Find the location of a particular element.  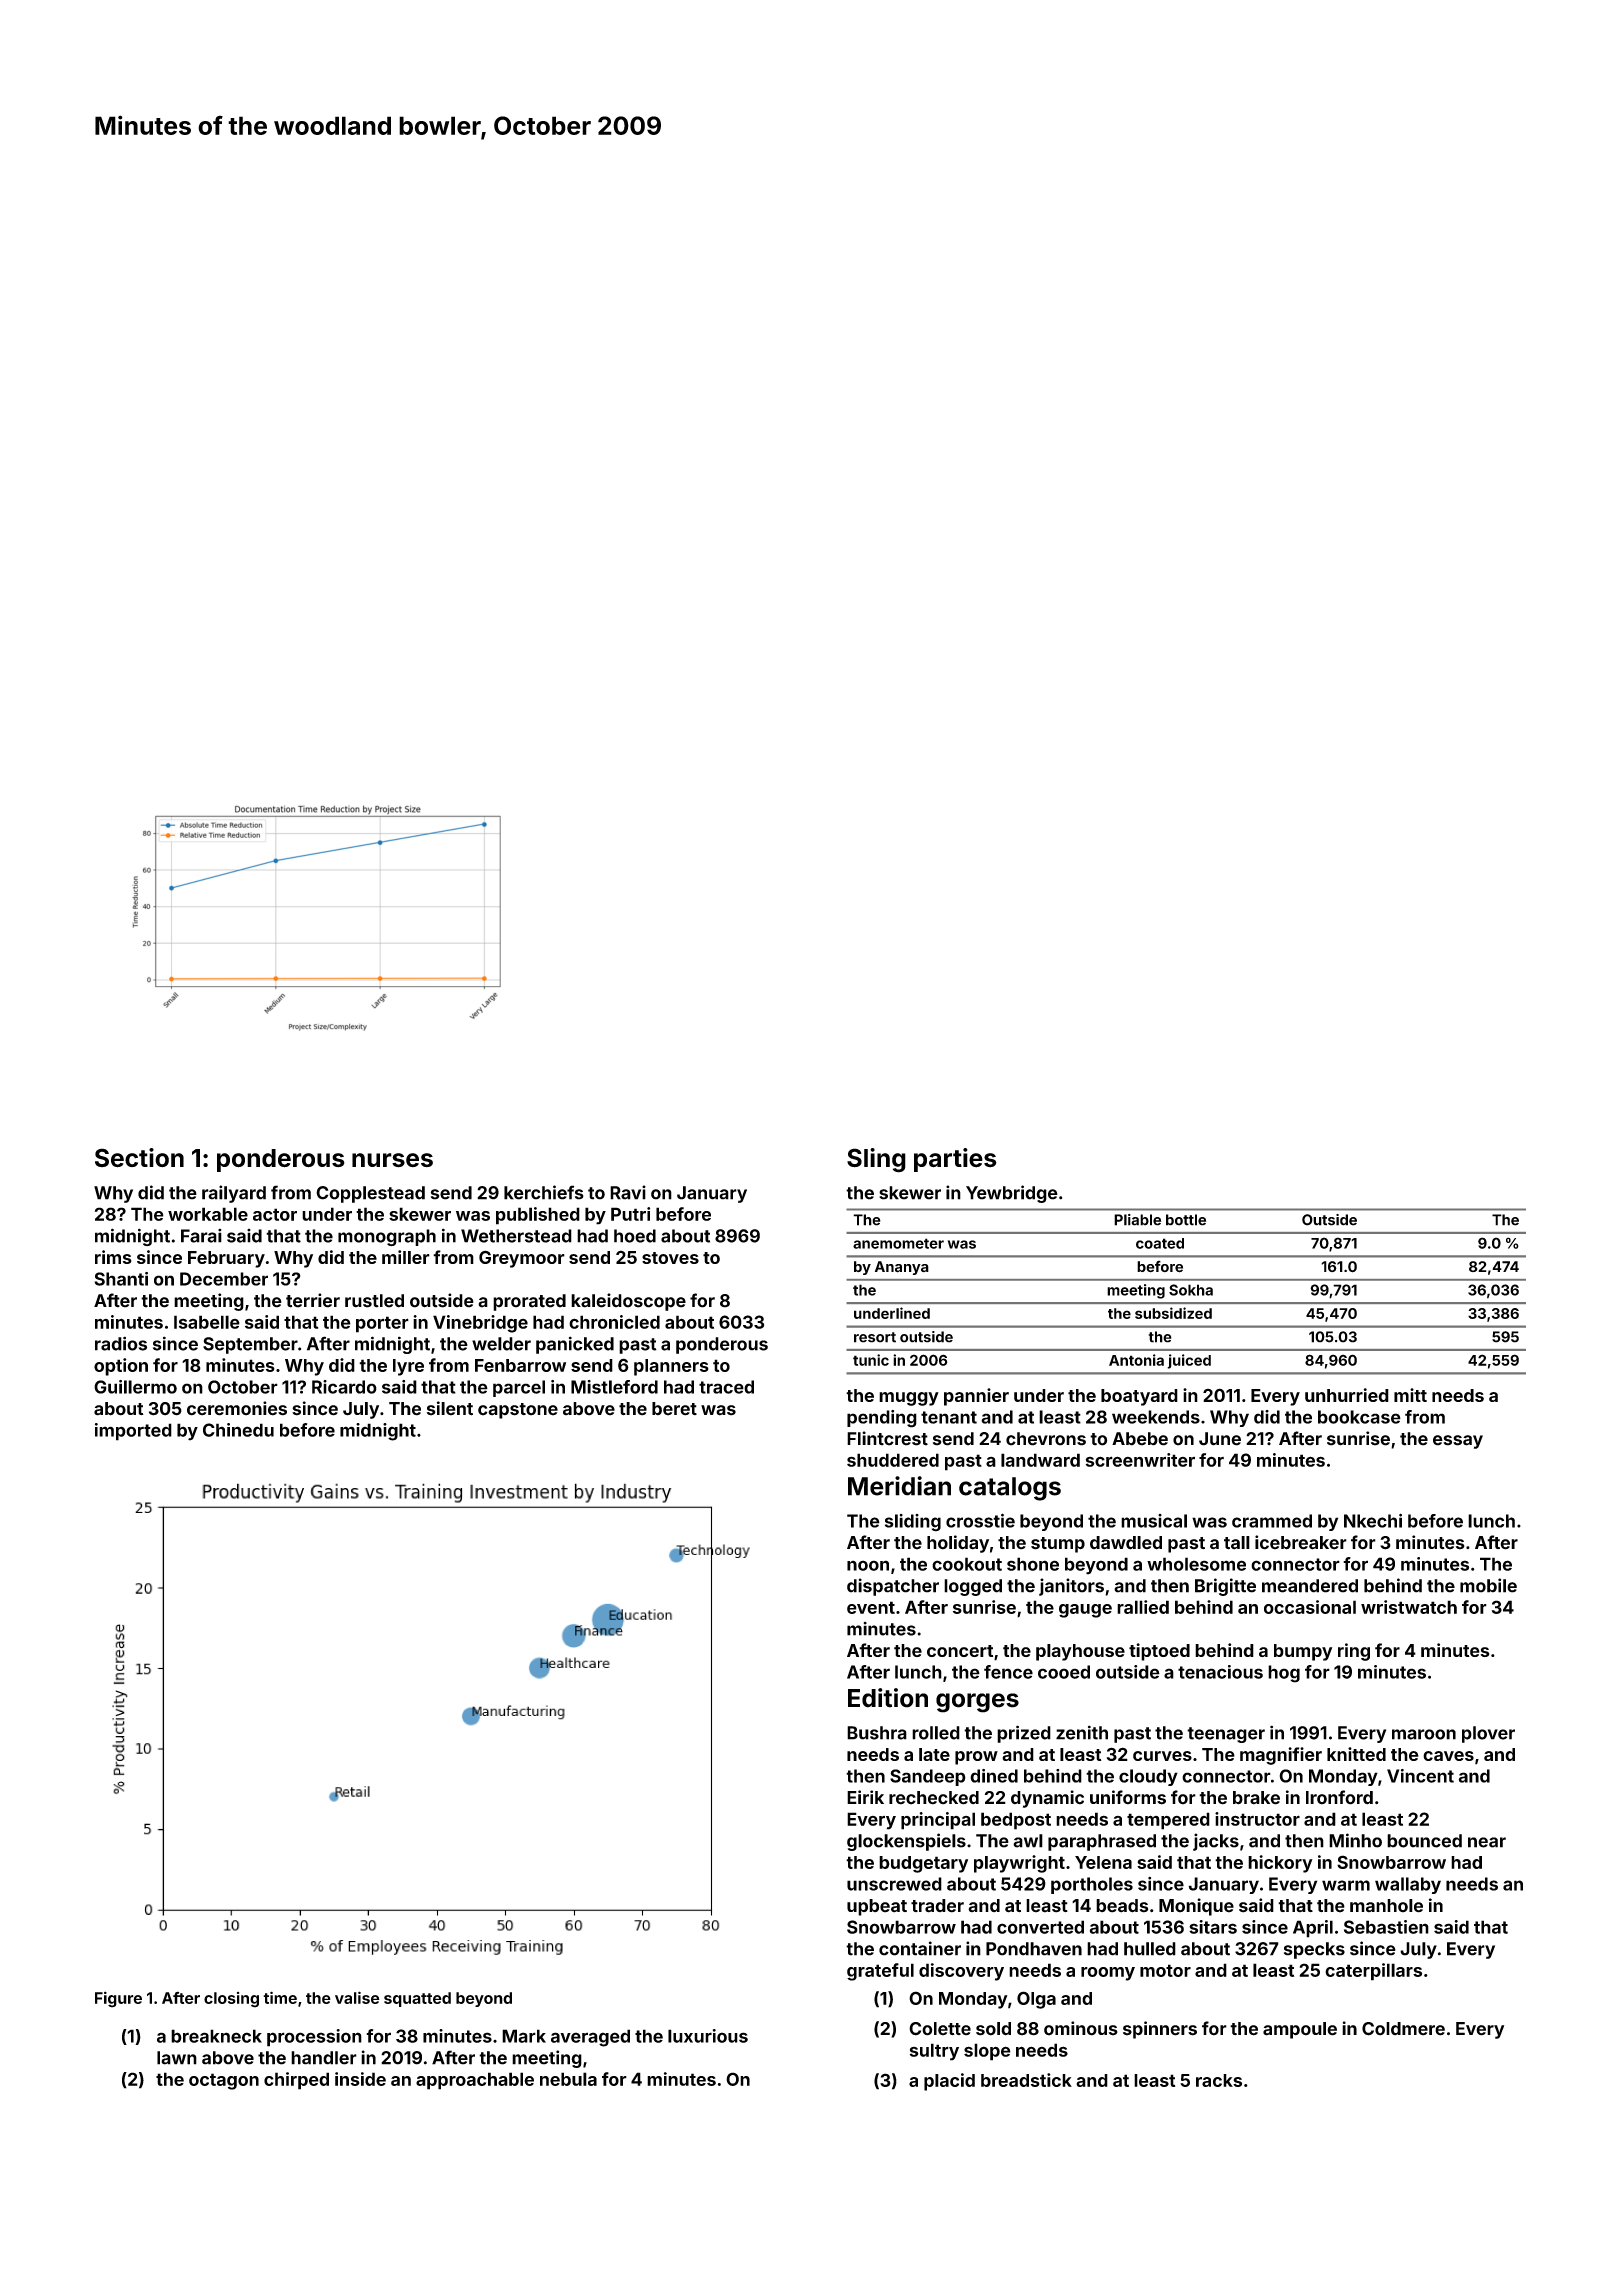

octagon is located at coordinates (224, 2081).
